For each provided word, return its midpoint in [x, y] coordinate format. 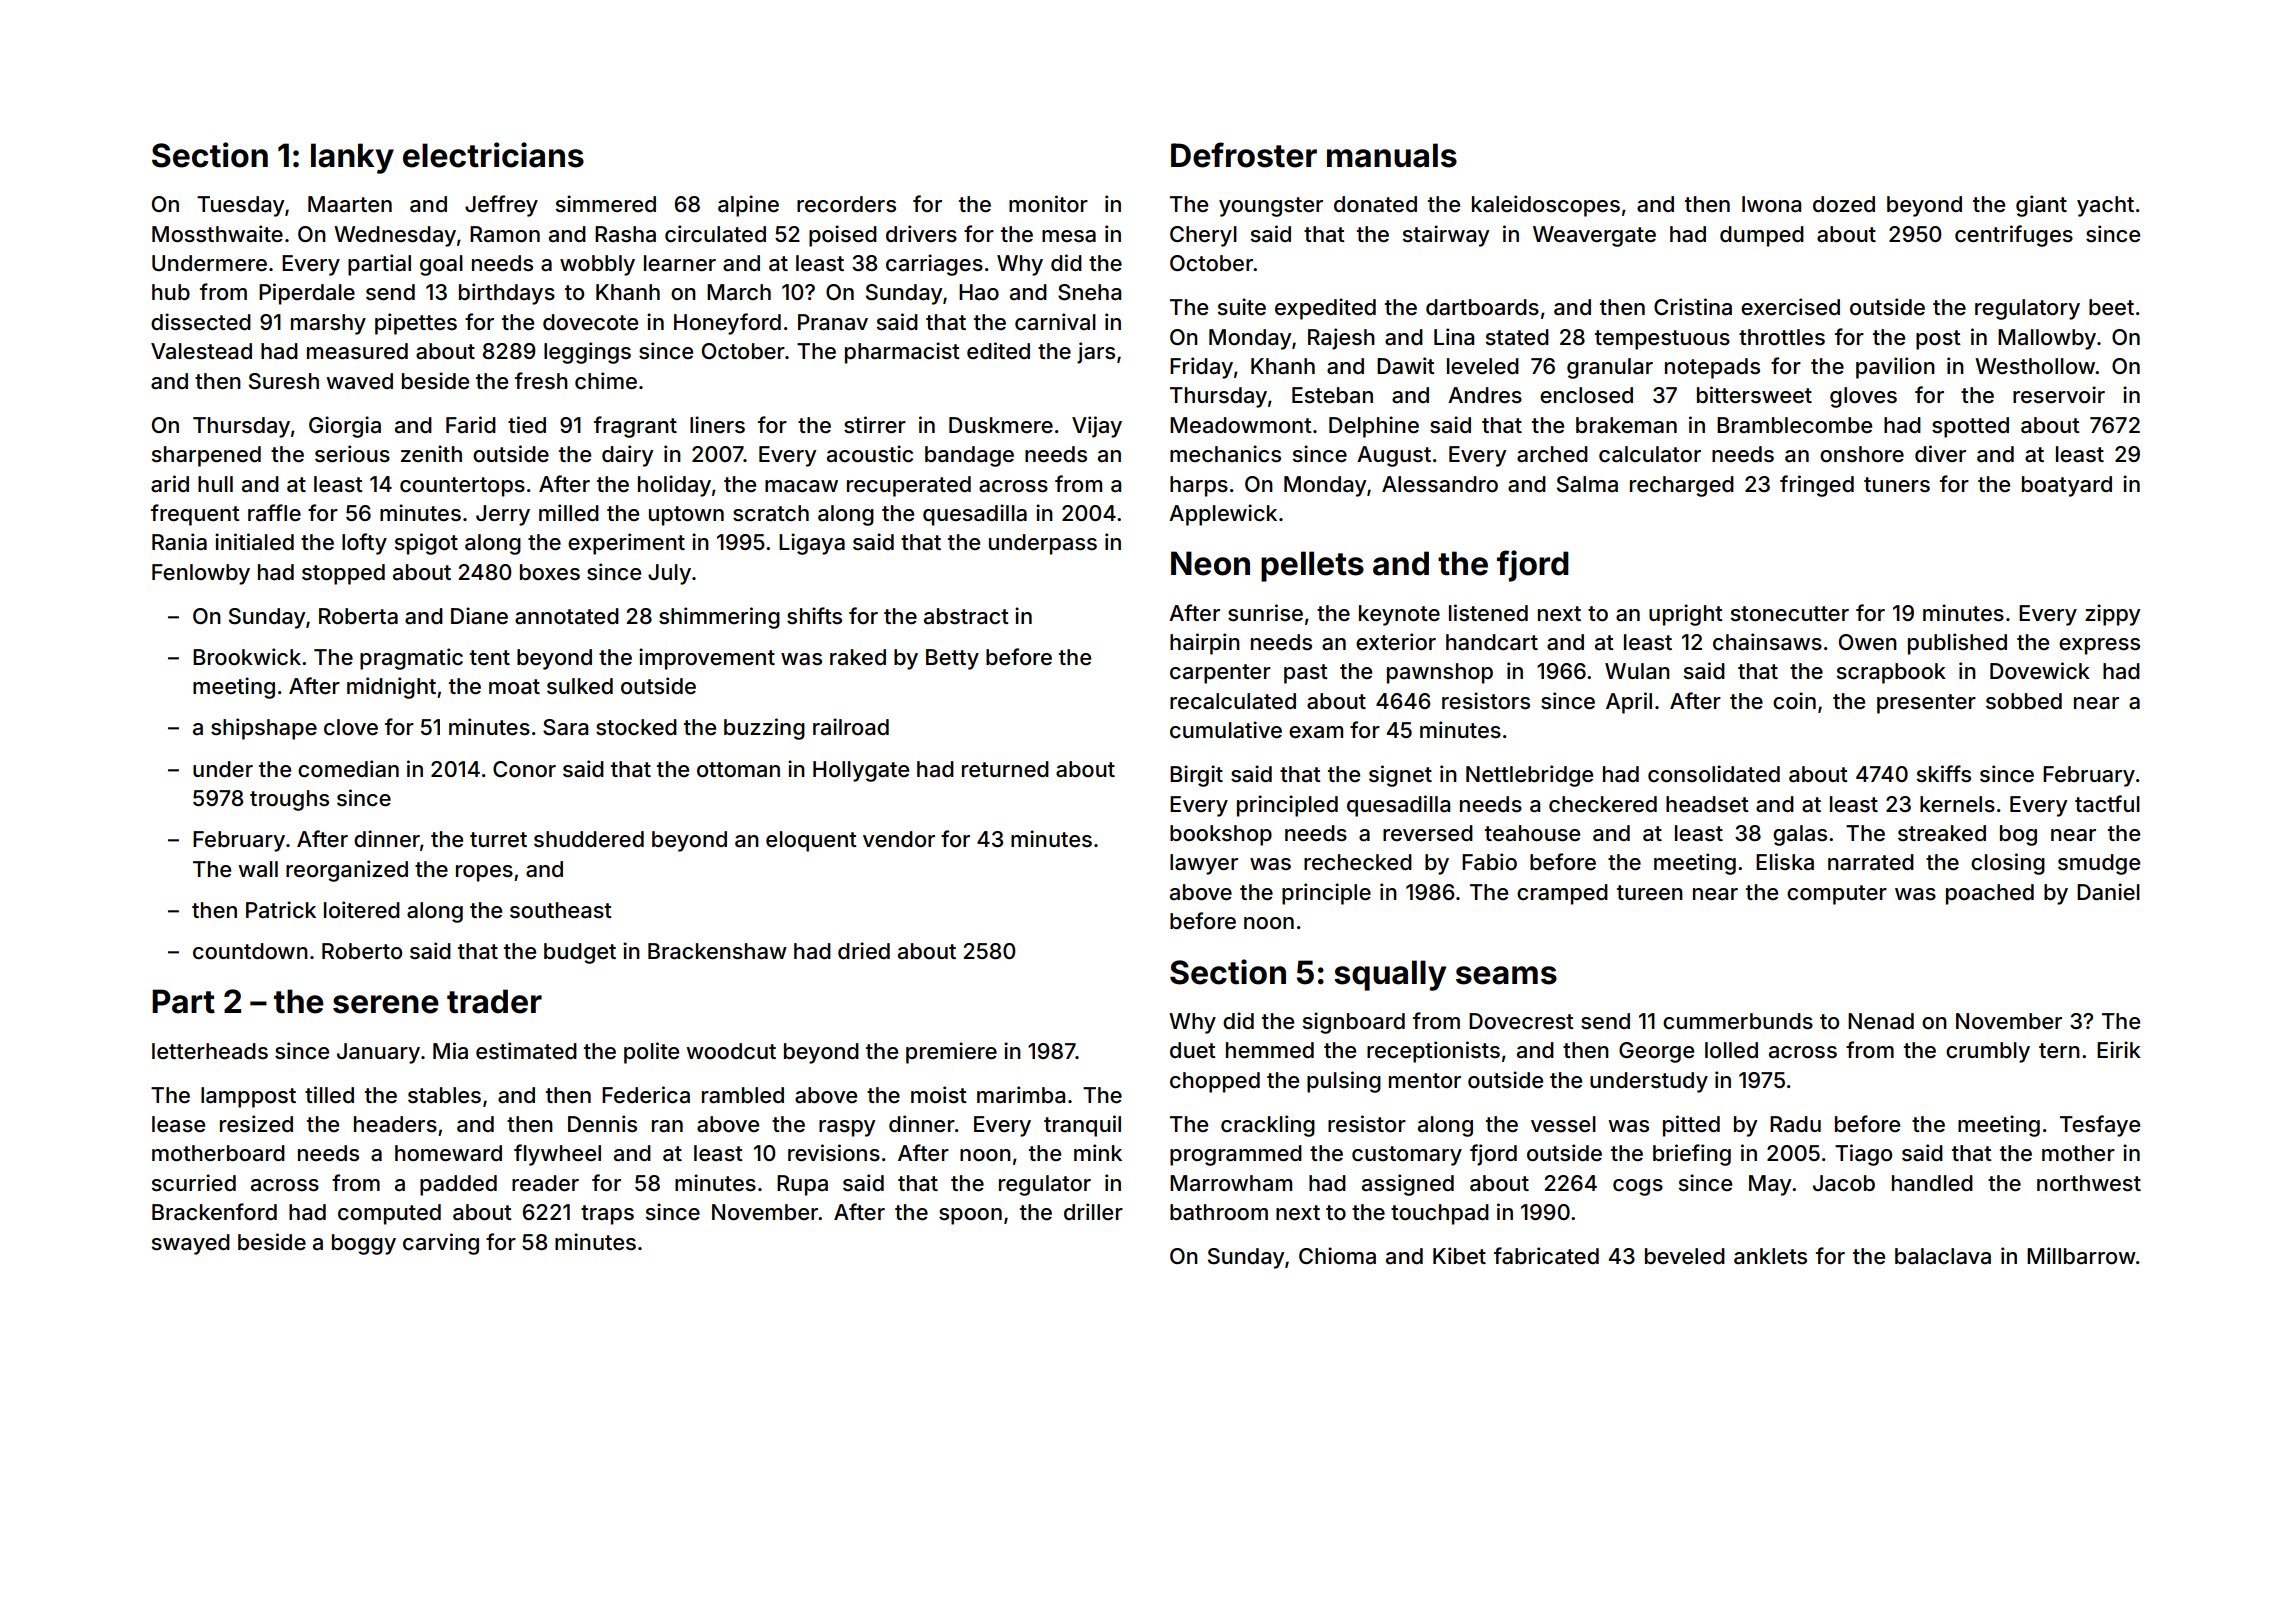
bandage [969, 456]
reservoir [2059, 395]
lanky [352, 158]
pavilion [1895, 368]
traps [607, 1215]
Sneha [1089, 292]
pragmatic [411, 659]
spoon [970, 1216]
